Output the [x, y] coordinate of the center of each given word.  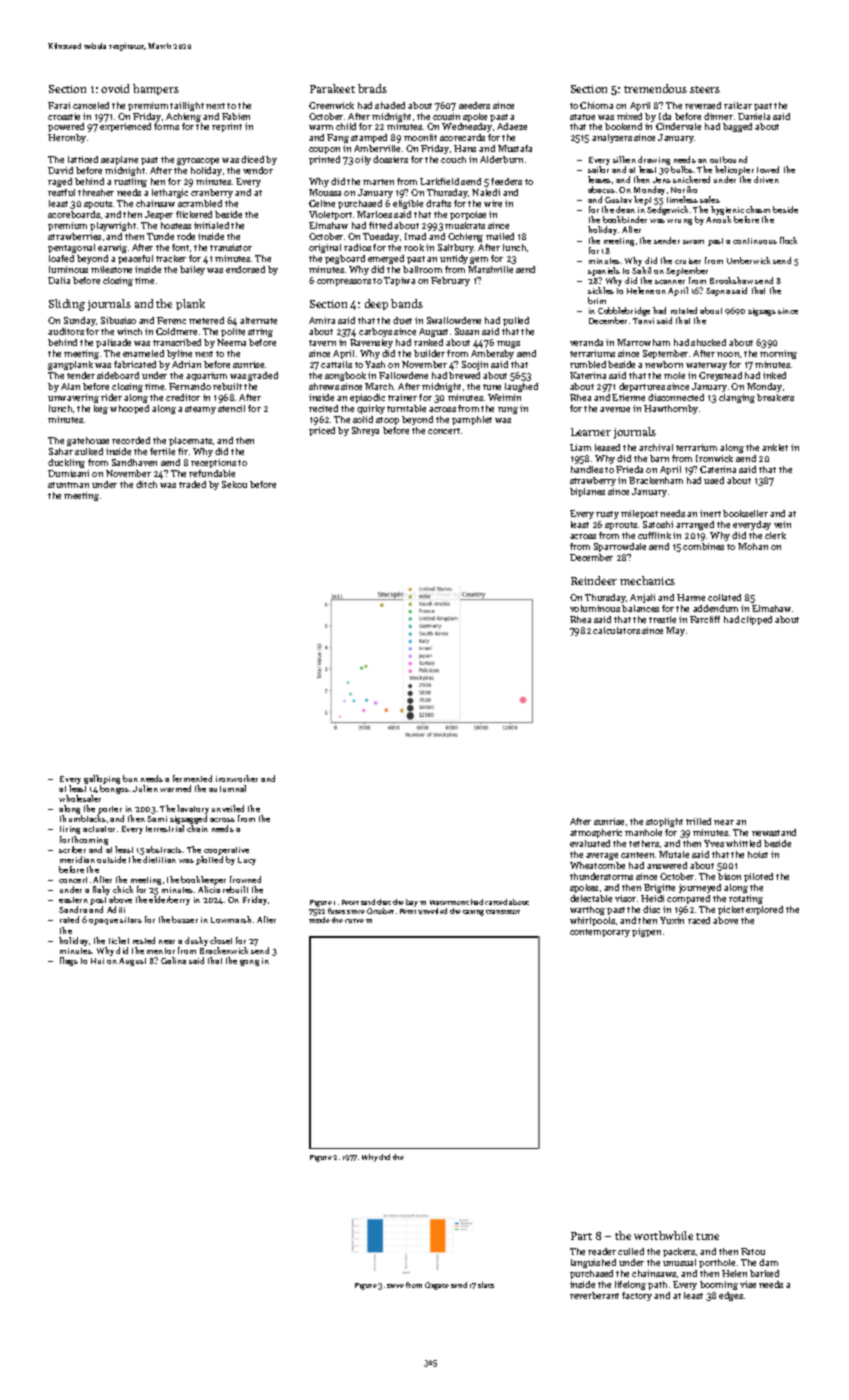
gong [249, 963]
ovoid [115, 88]
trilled [698, 821]
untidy [454, 259]
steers [705, 89]
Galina [173, 960]
